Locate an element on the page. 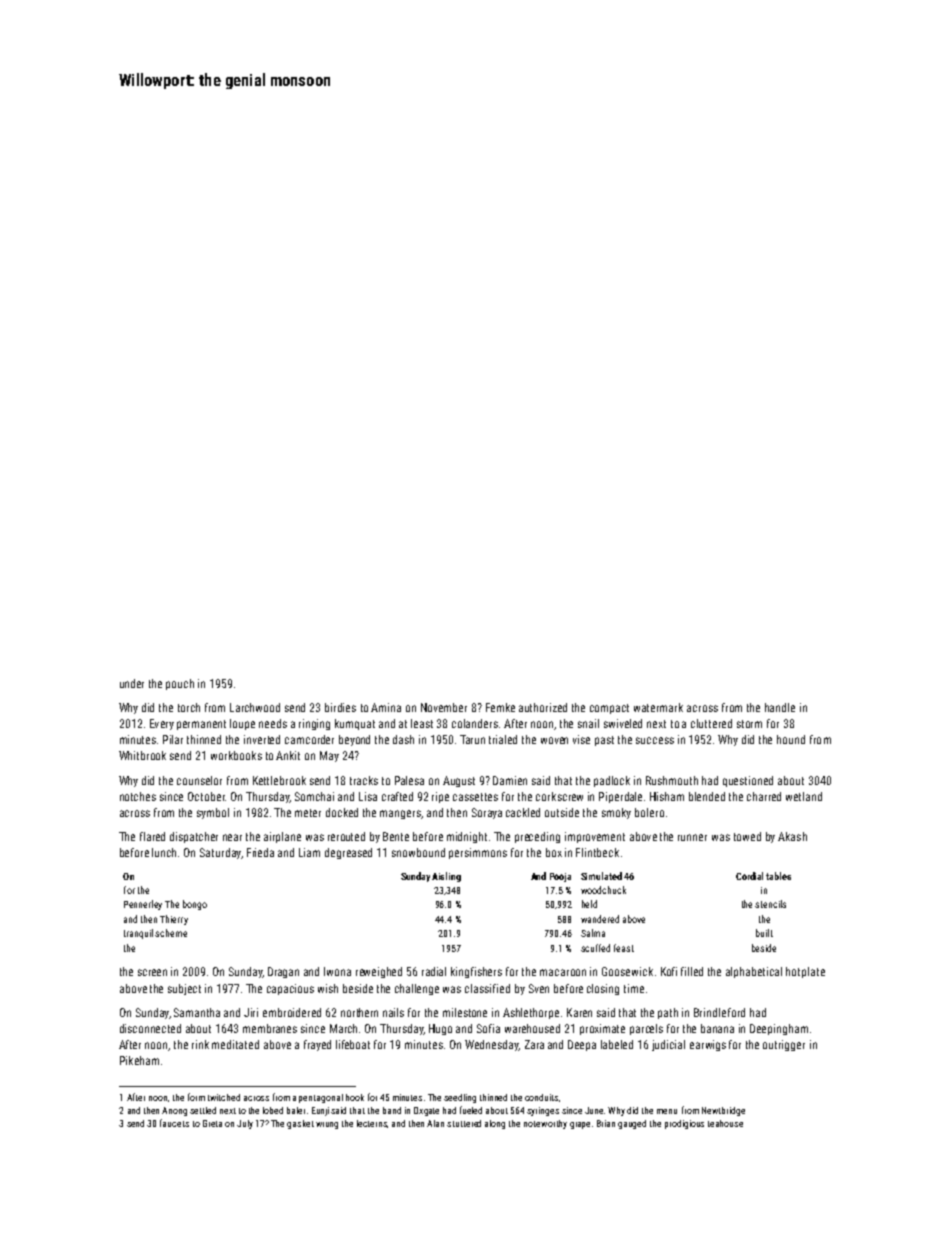 This image has height=1233, width=952. prodigious is located at coordinates (684, 1124).
